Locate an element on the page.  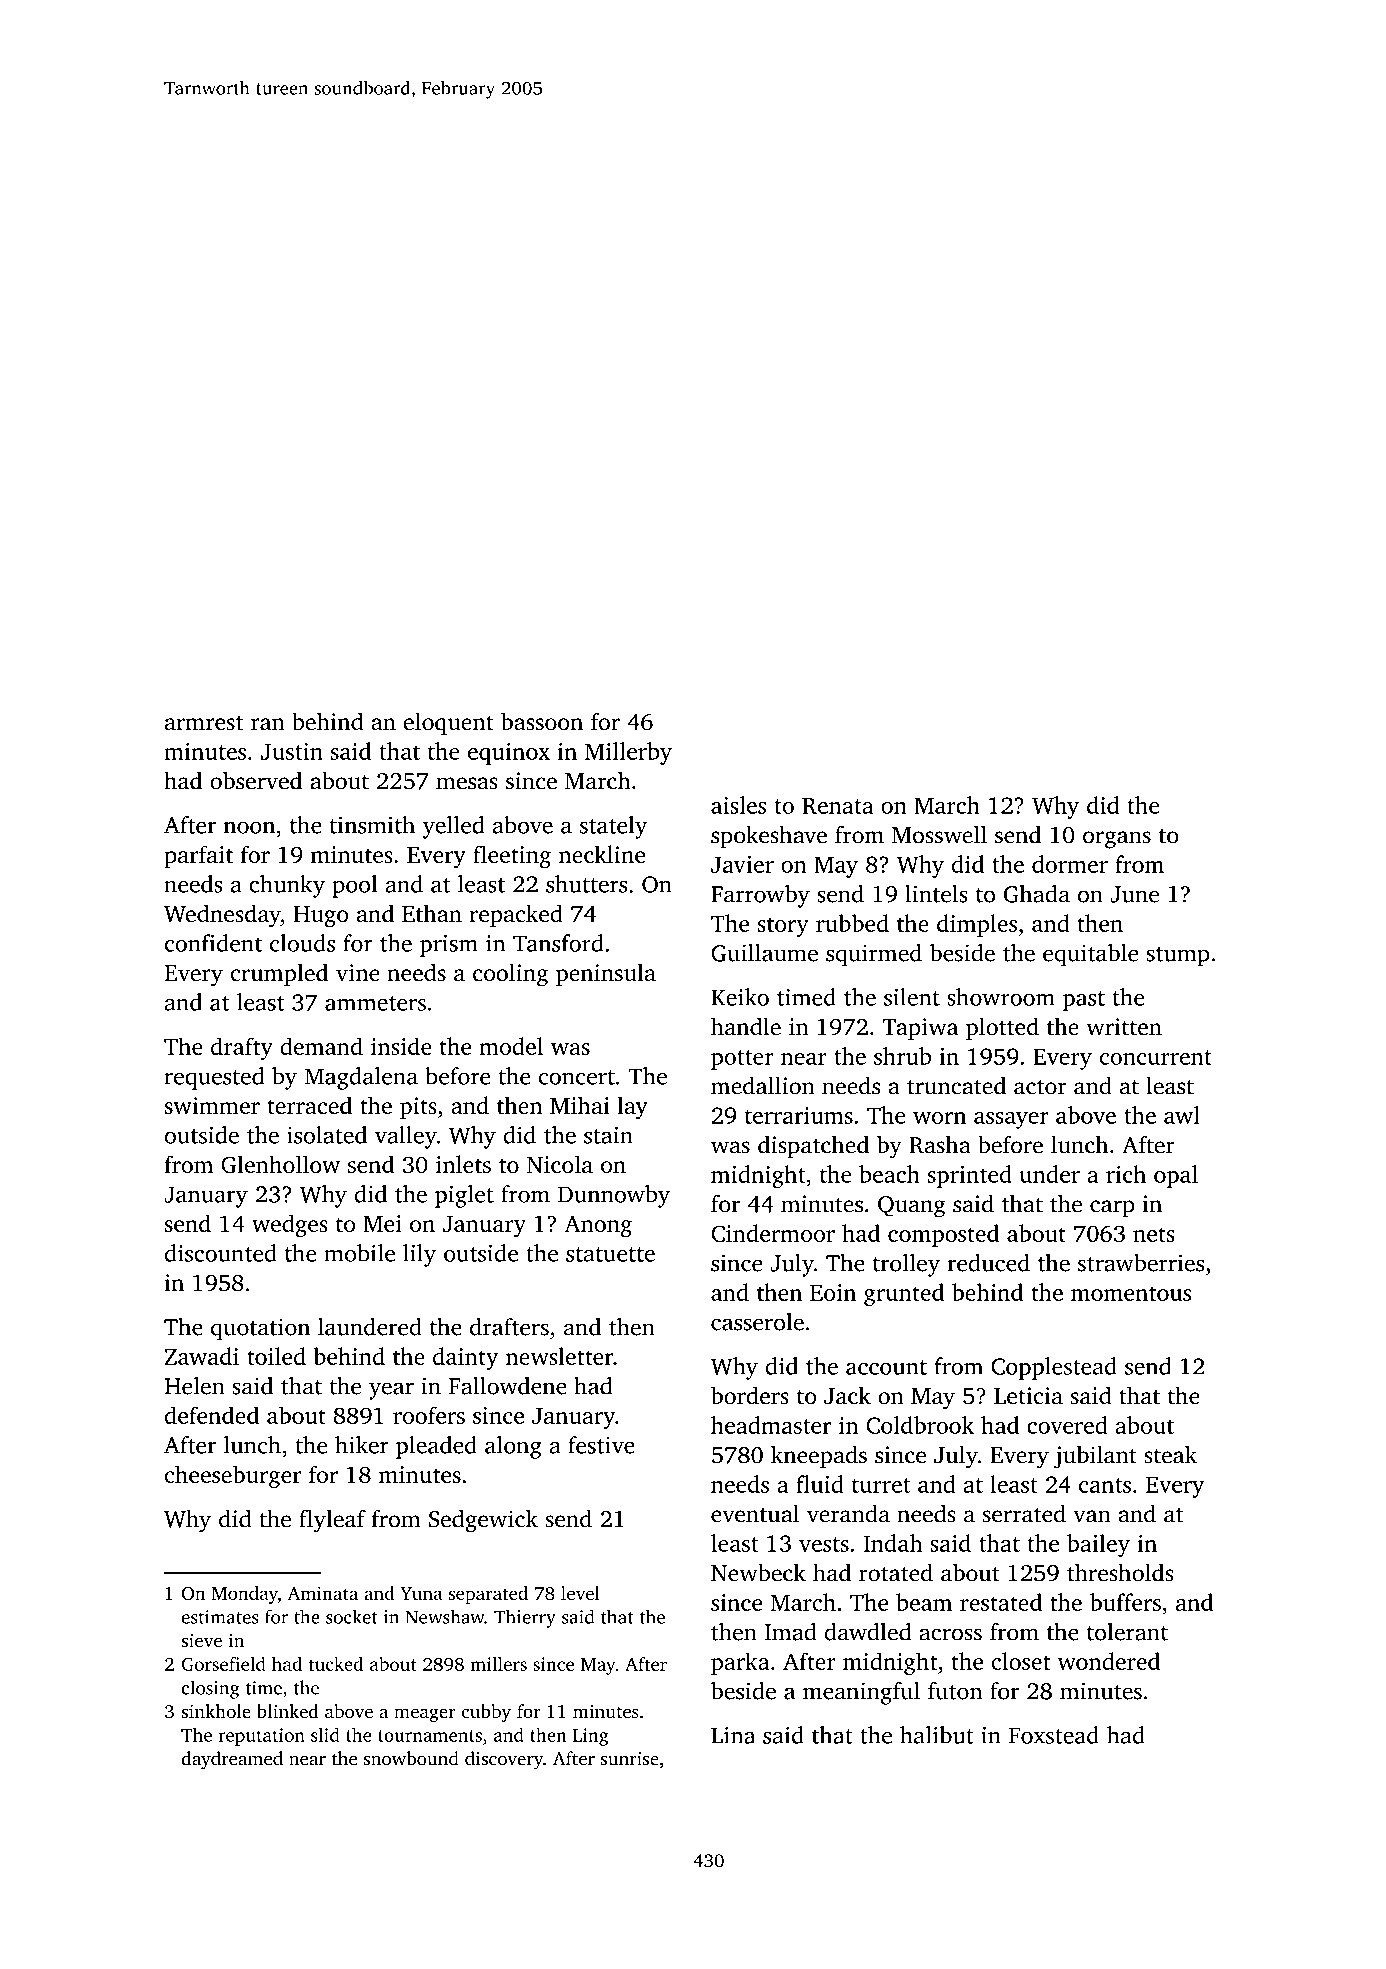
Newbeck is located at coordinates (758, 1572).
